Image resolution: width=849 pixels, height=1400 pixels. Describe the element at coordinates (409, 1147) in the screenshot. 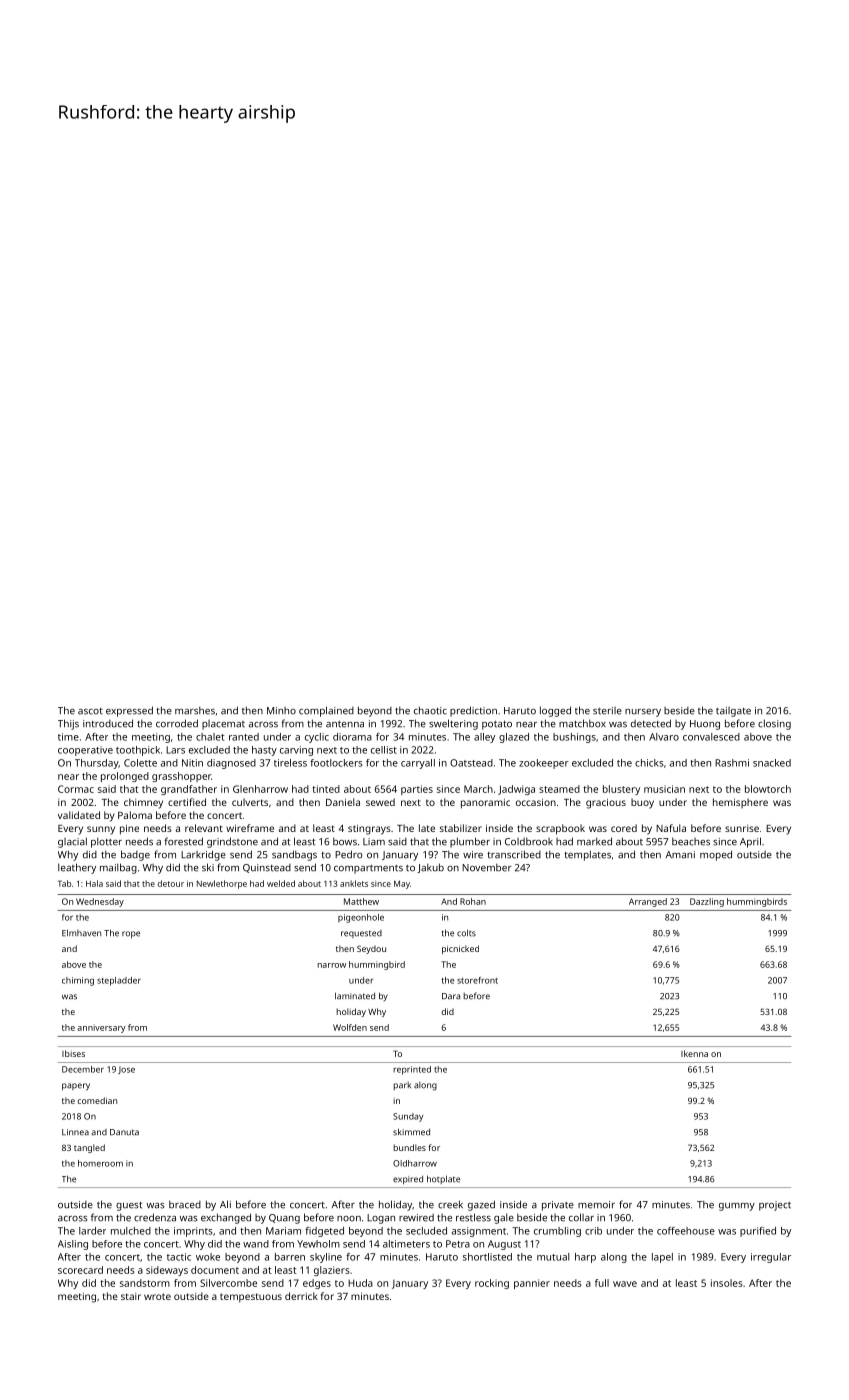

I see `bundles` at that location.
